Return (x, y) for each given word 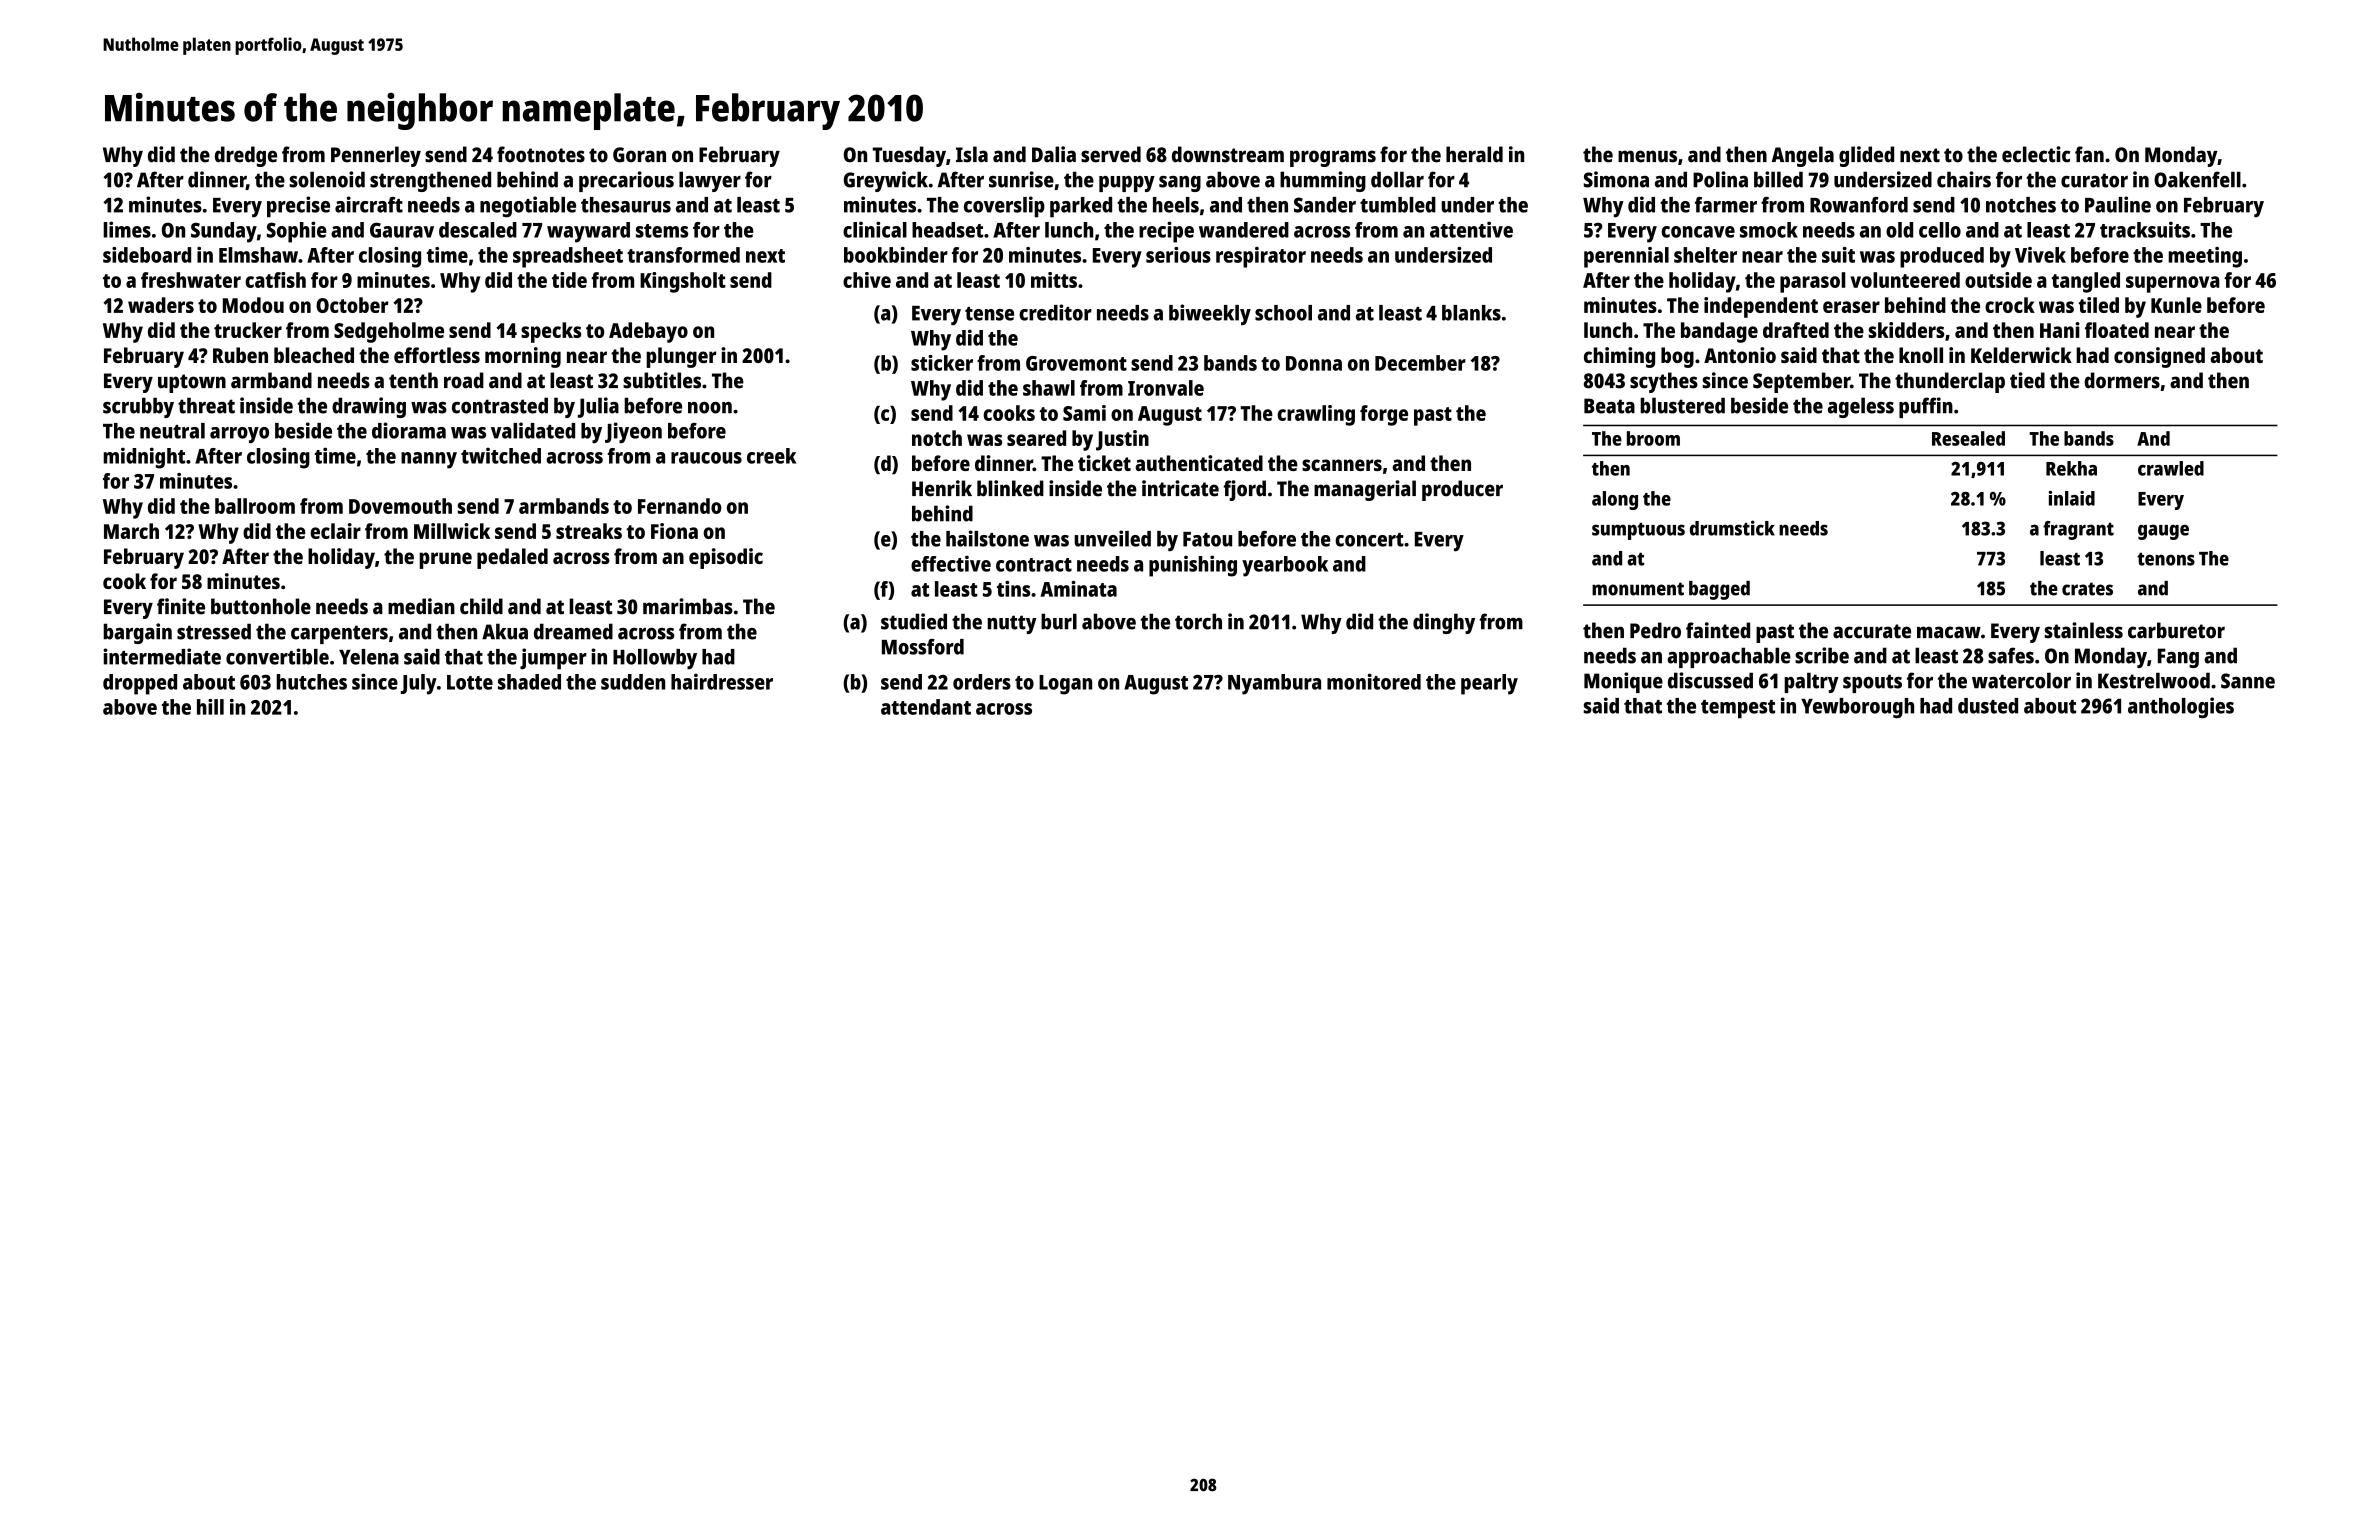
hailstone (987, 538)
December (1420, 363)
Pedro (1655, 630)
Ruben (240, 355)
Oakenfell (2197, 179)
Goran (639, 155)
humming (1323, 181)
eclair (335, 531)
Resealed (1968, 438)
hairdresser (722, 681)
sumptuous (1638, 531)
